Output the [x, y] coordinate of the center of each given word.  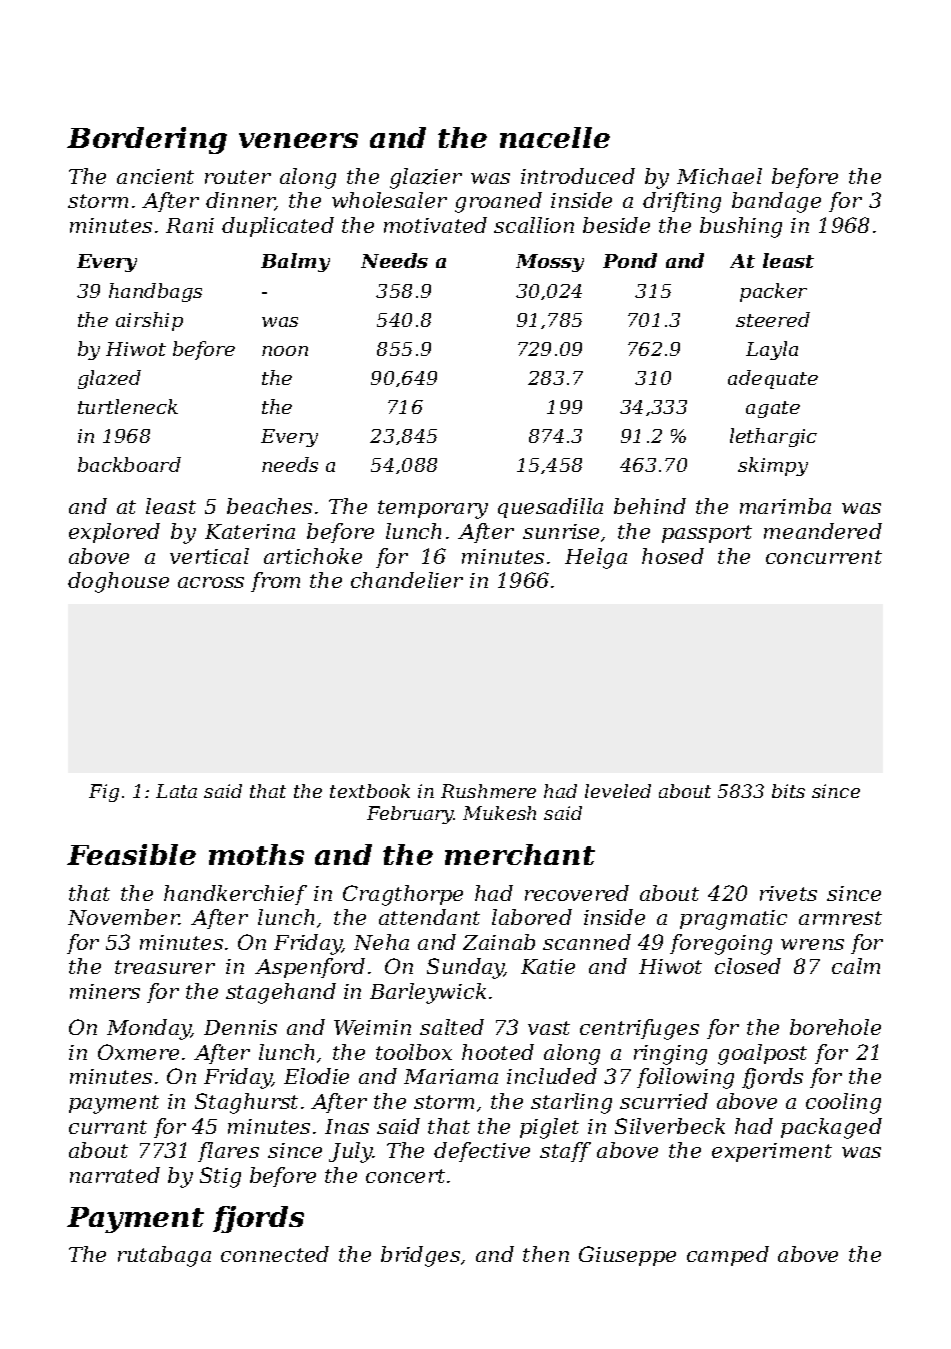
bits [788, 791]
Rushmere [488, 791]
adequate [773, 379]
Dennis [240, 1027]
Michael [719, 176]
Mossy [550, 263]
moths [256, 854]
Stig [220, 1177]
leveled [618, 791]
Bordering [147, 140]
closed [748, 966]
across [211, 582]
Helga [596, 558]
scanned [587, 942]
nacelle [555, 137]
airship [149, 321]
